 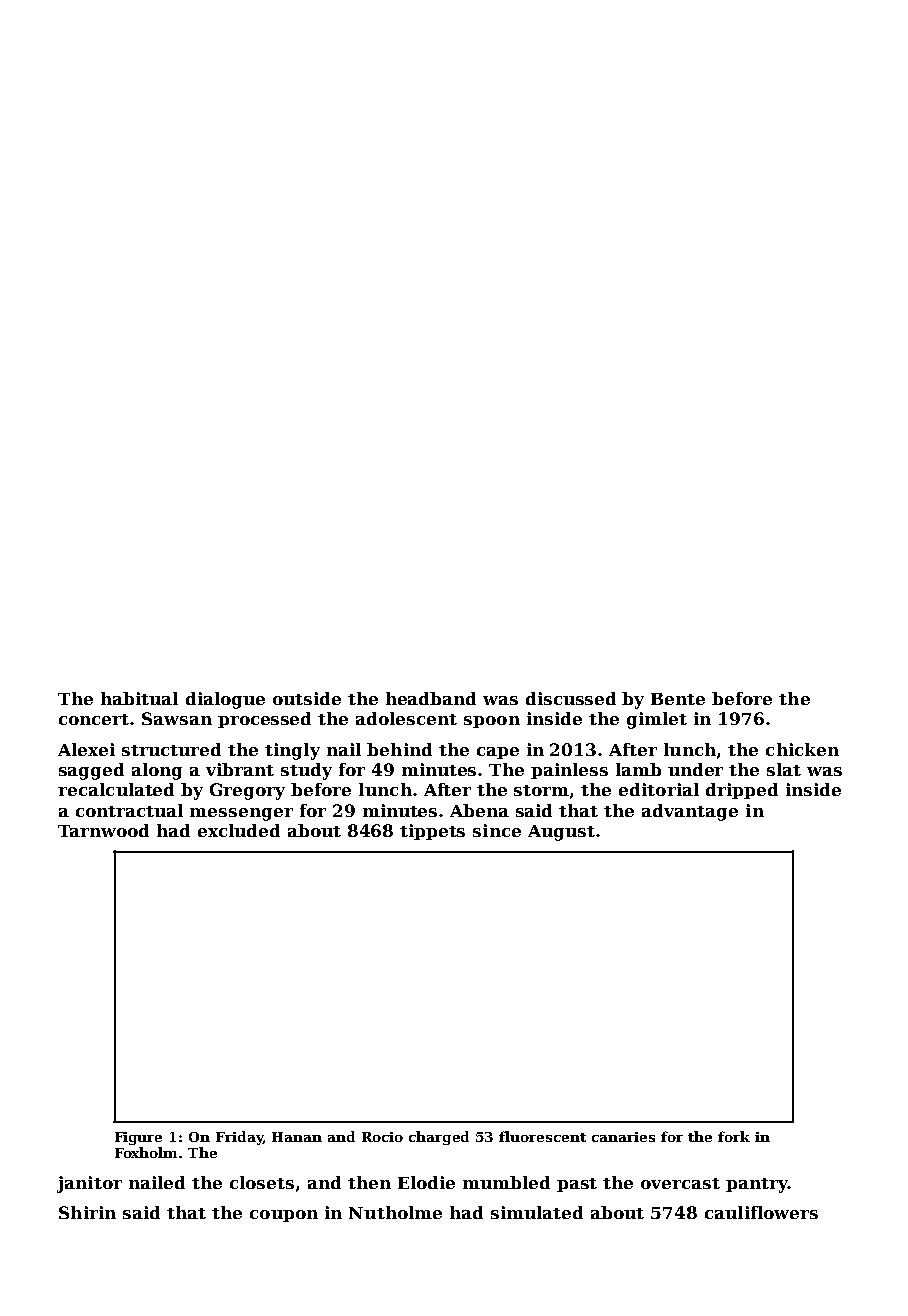 I want to click on August, so click(x=561, y=833).
